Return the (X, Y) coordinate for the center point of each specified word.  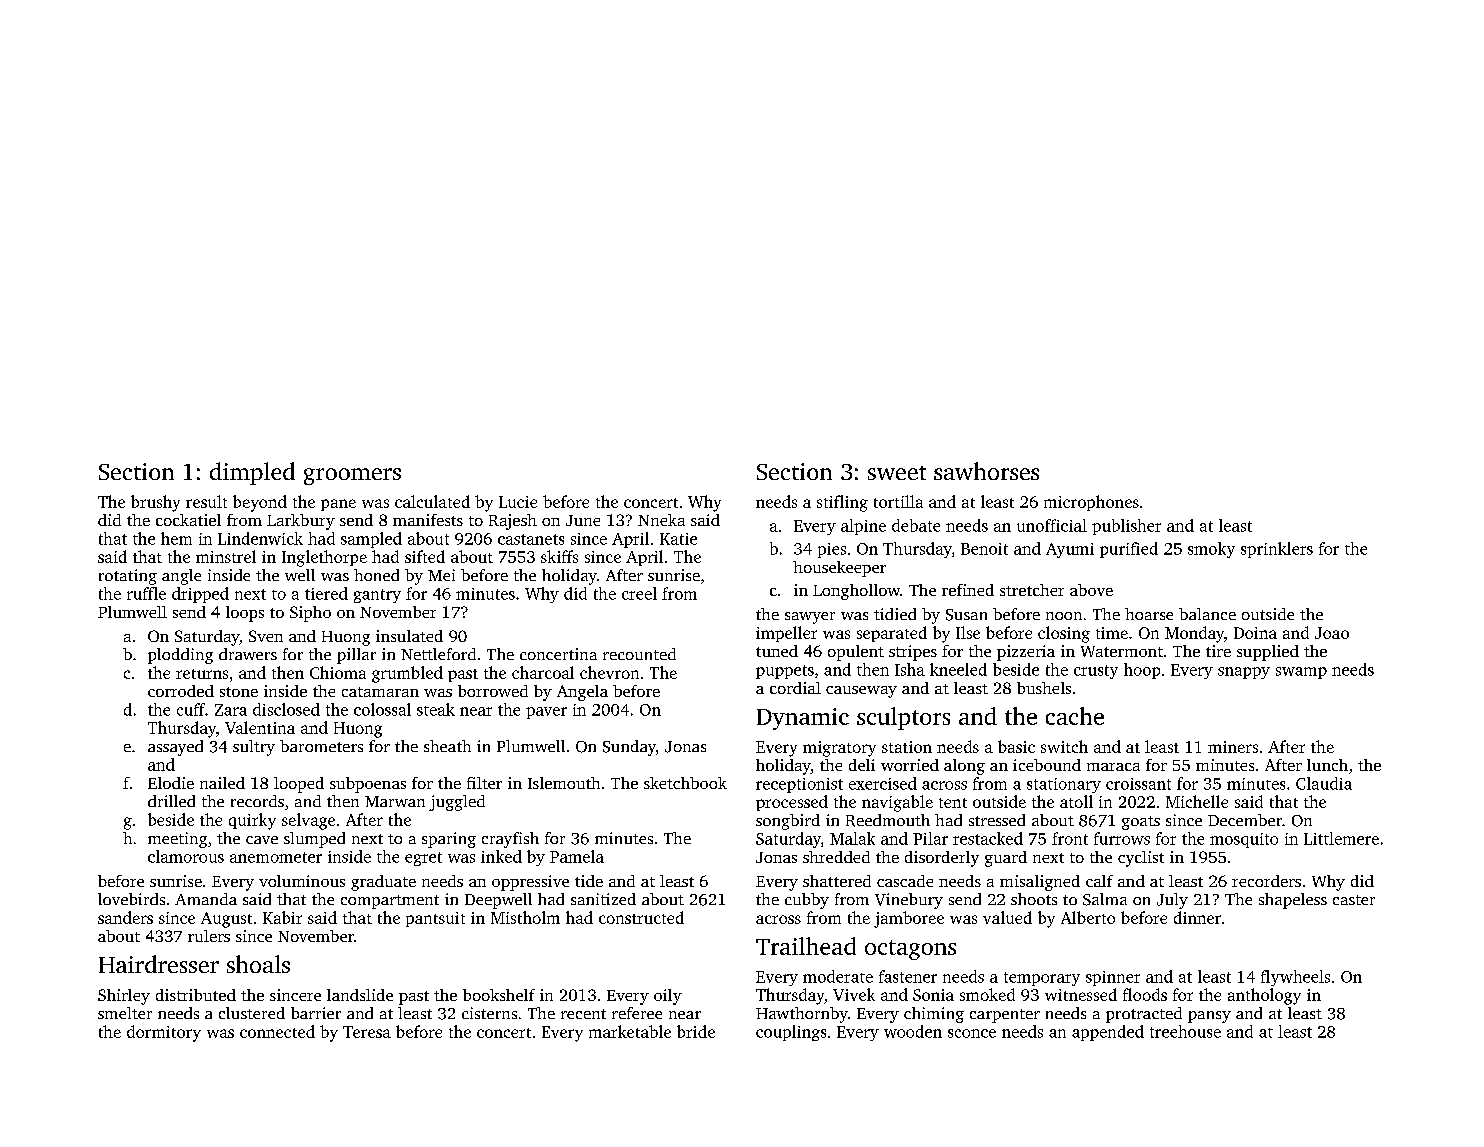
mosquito (1244, 840)
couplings (791, 1033)
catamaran (380, 692)
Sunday (629, 748)
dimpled (252, 473)
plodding (180, 656)
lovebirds (131, 899)
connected (277, 1031)
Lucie (518, 502)
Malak (852, 838)
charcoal (543, 672)
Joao (1332, 633)
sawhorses (986, 471)
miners (1233, 747)
